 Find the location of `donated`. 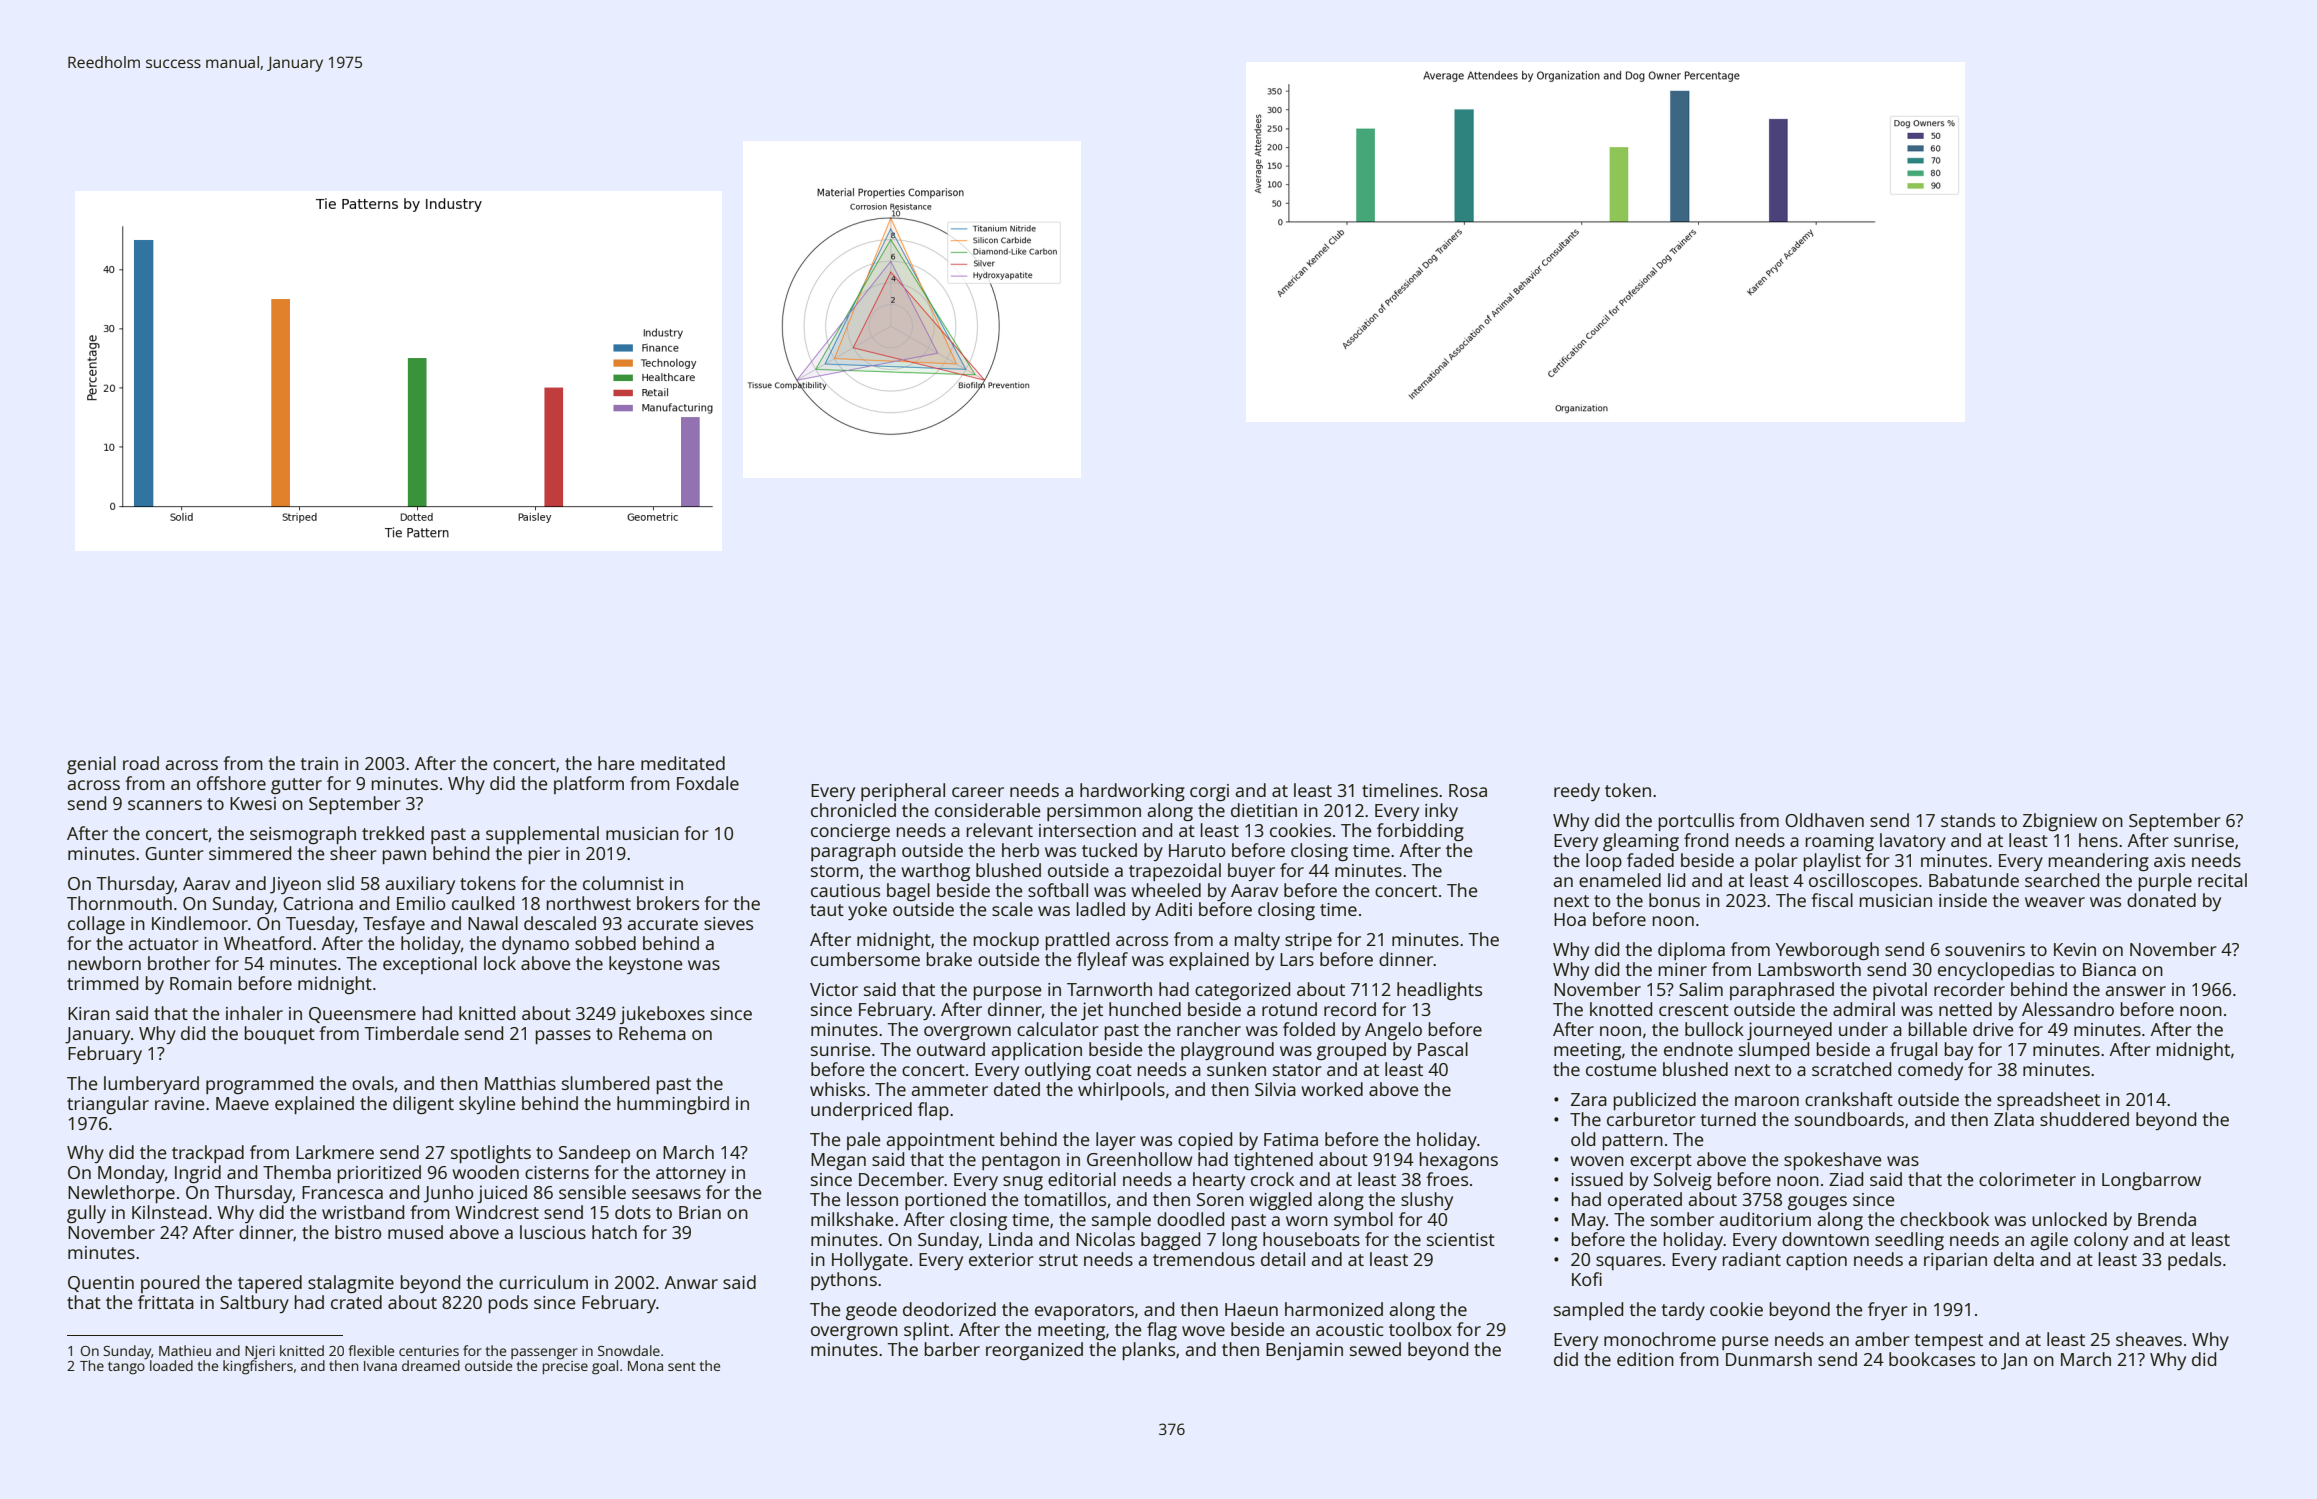

donated is located at coordinates (2161, 900).
